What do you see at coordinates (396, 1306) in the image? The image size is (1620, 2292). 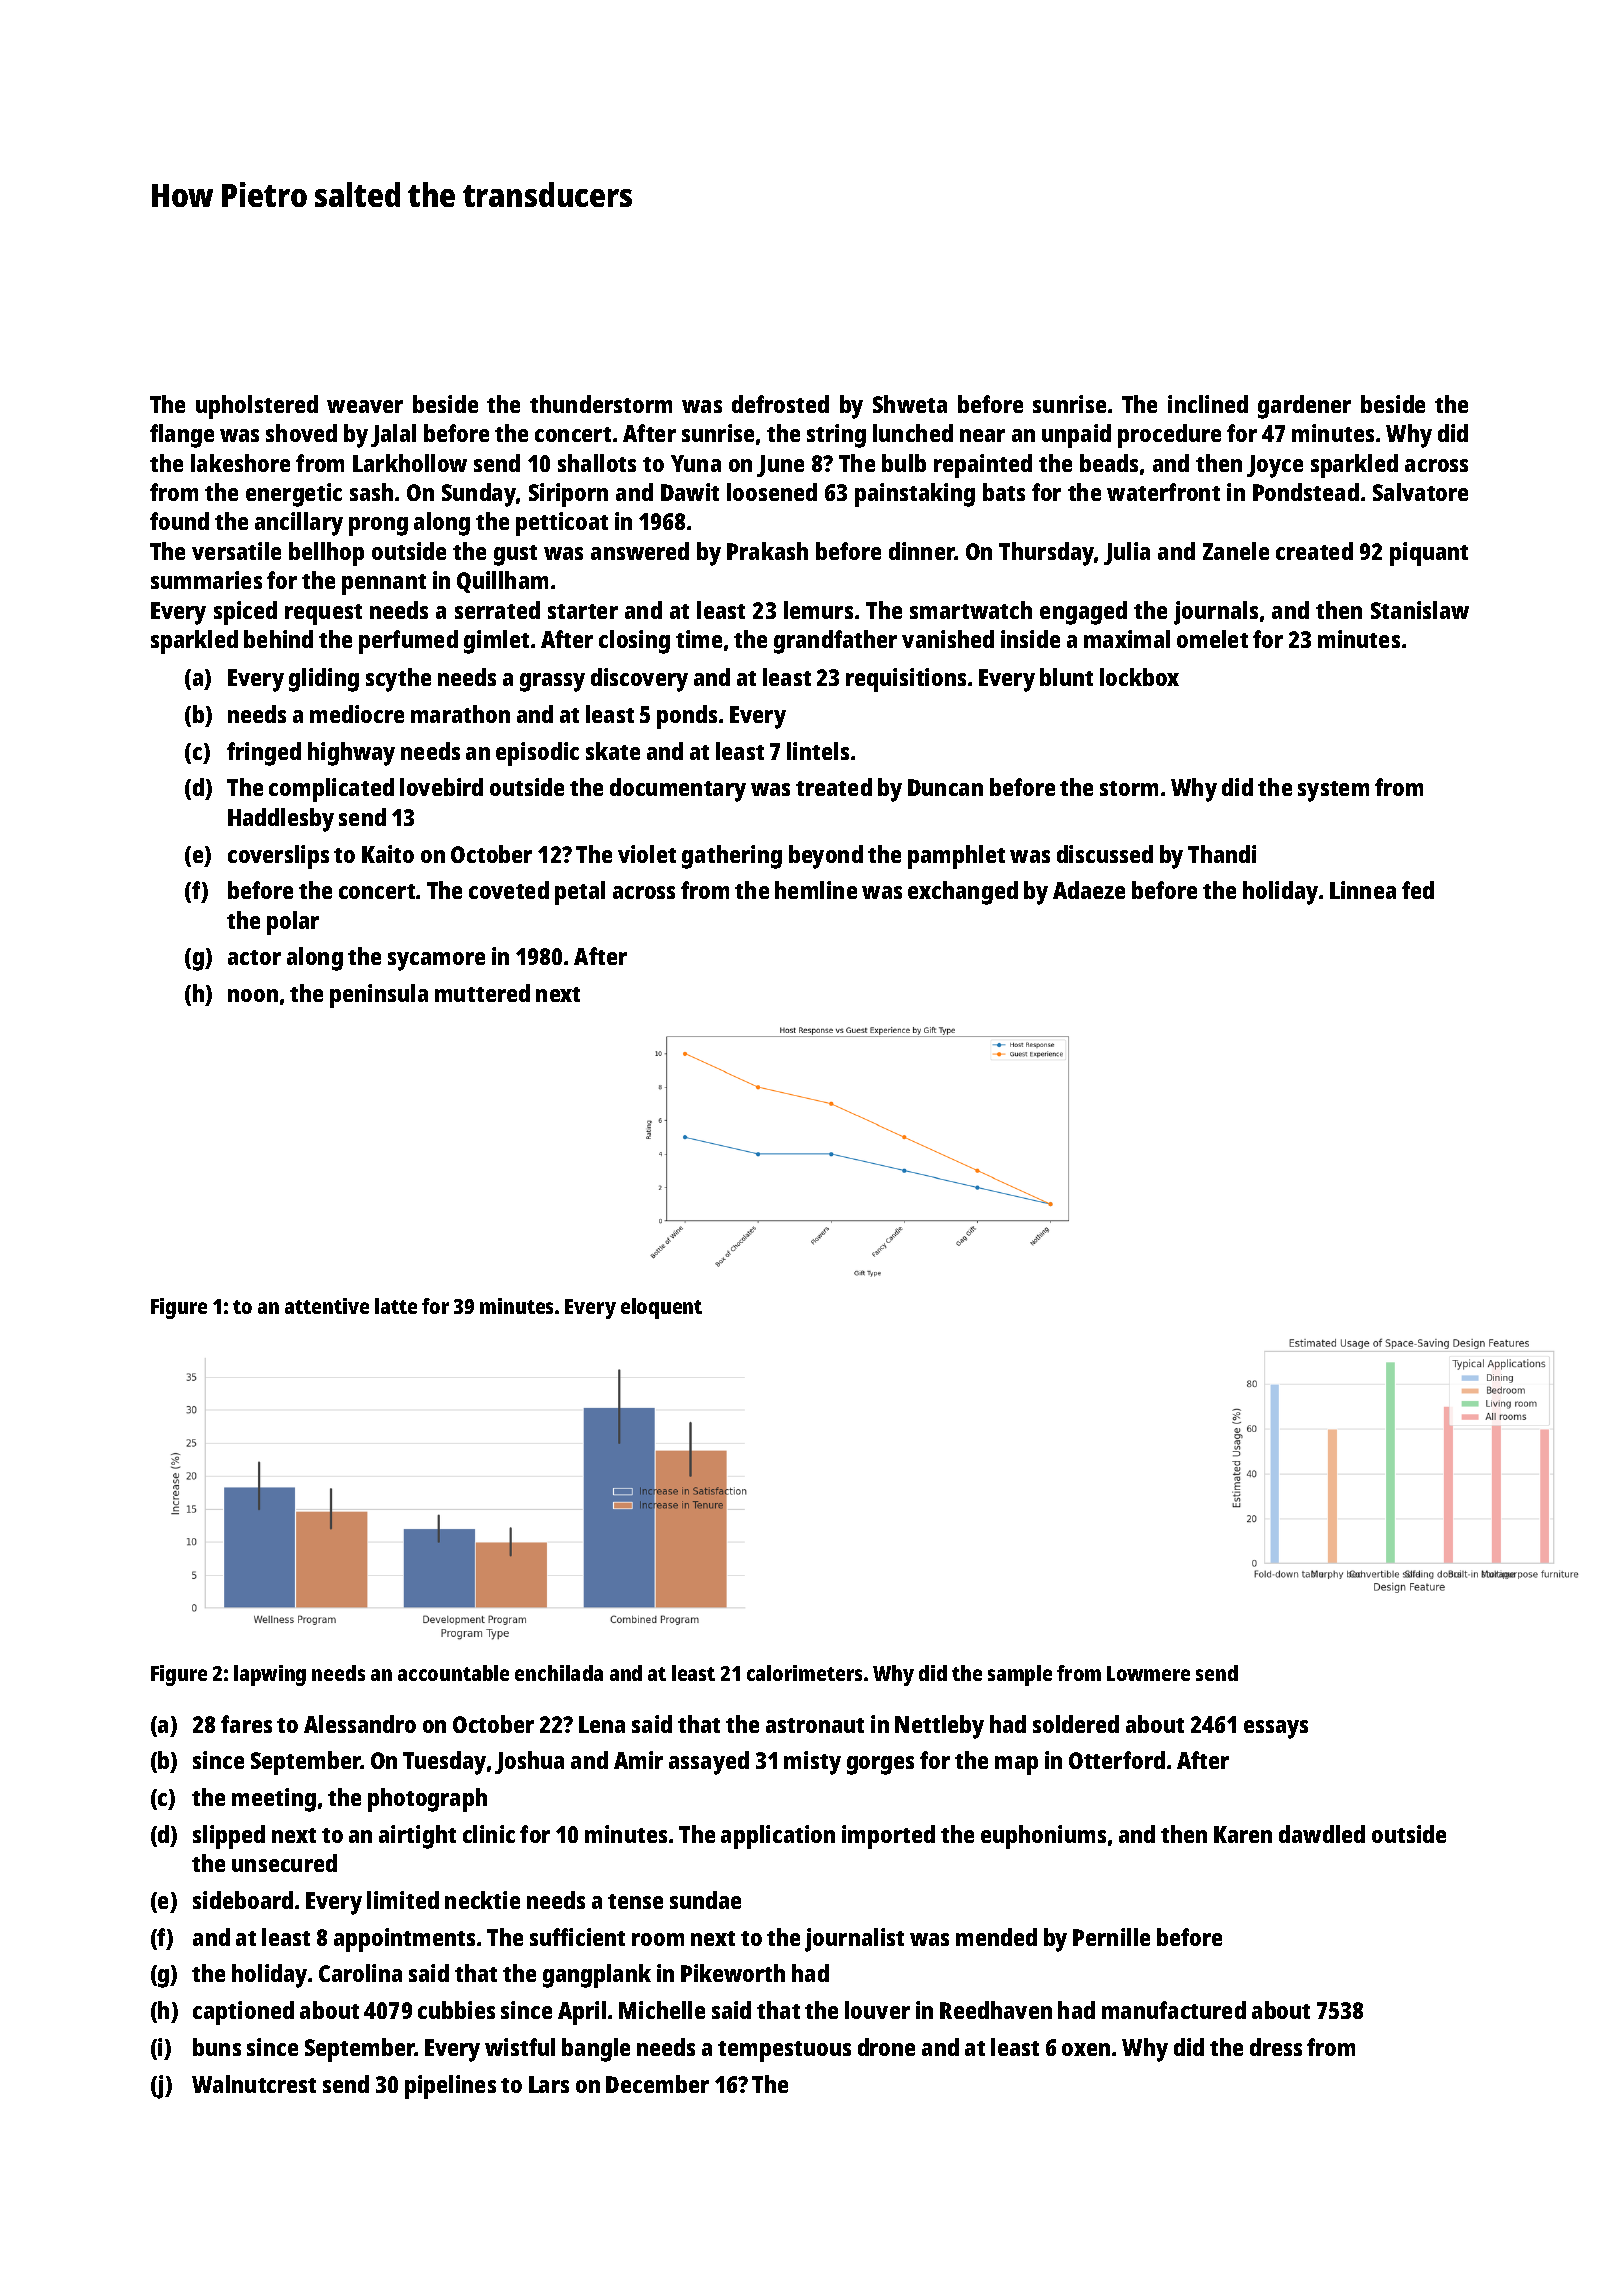 I see `latte` at bounding box center [396, 1306].
